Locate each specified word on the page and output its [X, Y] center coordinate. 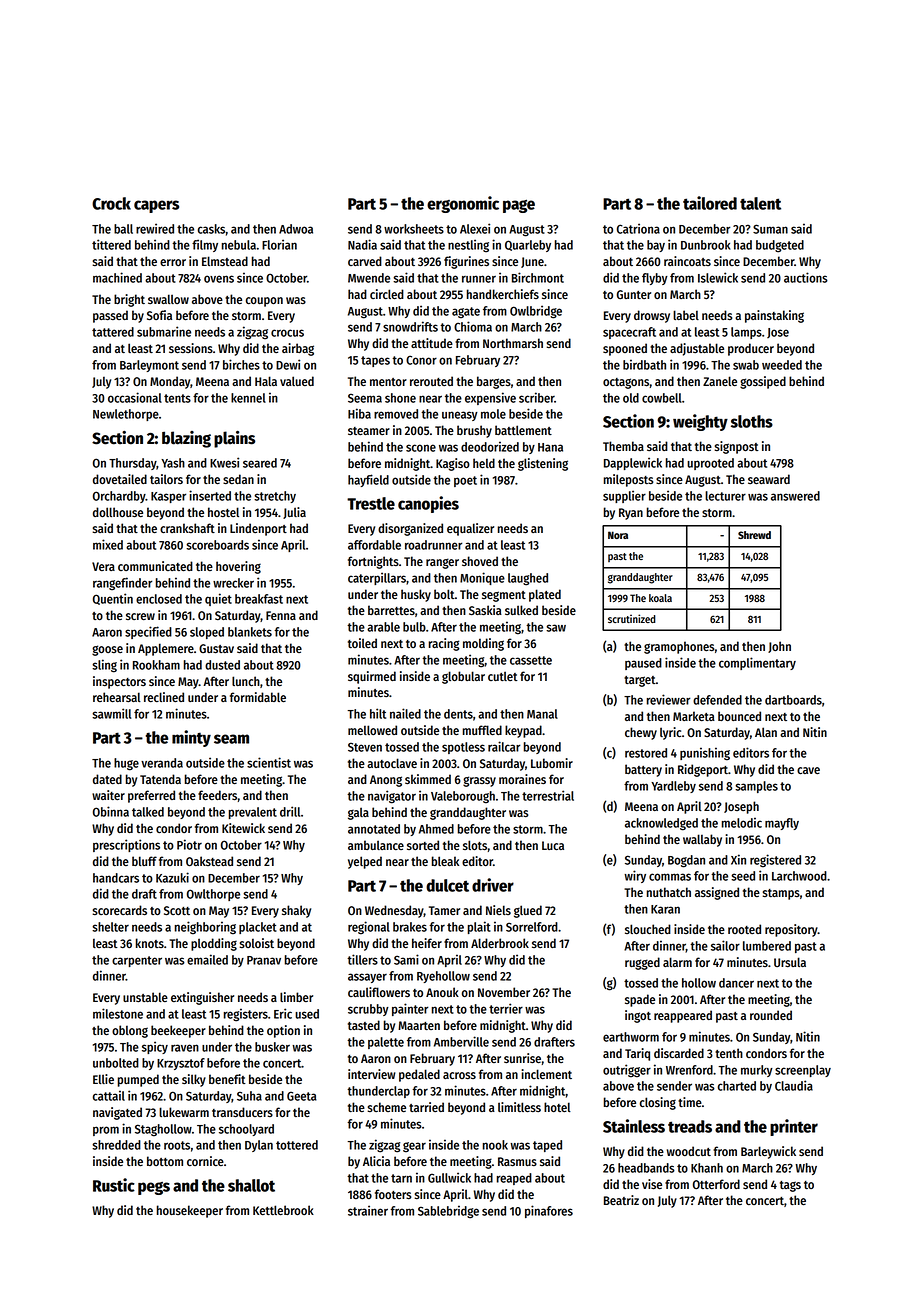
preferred [151, 796]
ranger [442, 563]
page [519, 206]
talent [760, 203]
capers [156, 206]
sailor [725, 945]
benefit [227, 1079]
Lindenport [258, 529]
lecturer [725, 496]
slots [475, 845]
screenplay [803, 1071]
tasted [364, 1025]
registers [246, 1015]
